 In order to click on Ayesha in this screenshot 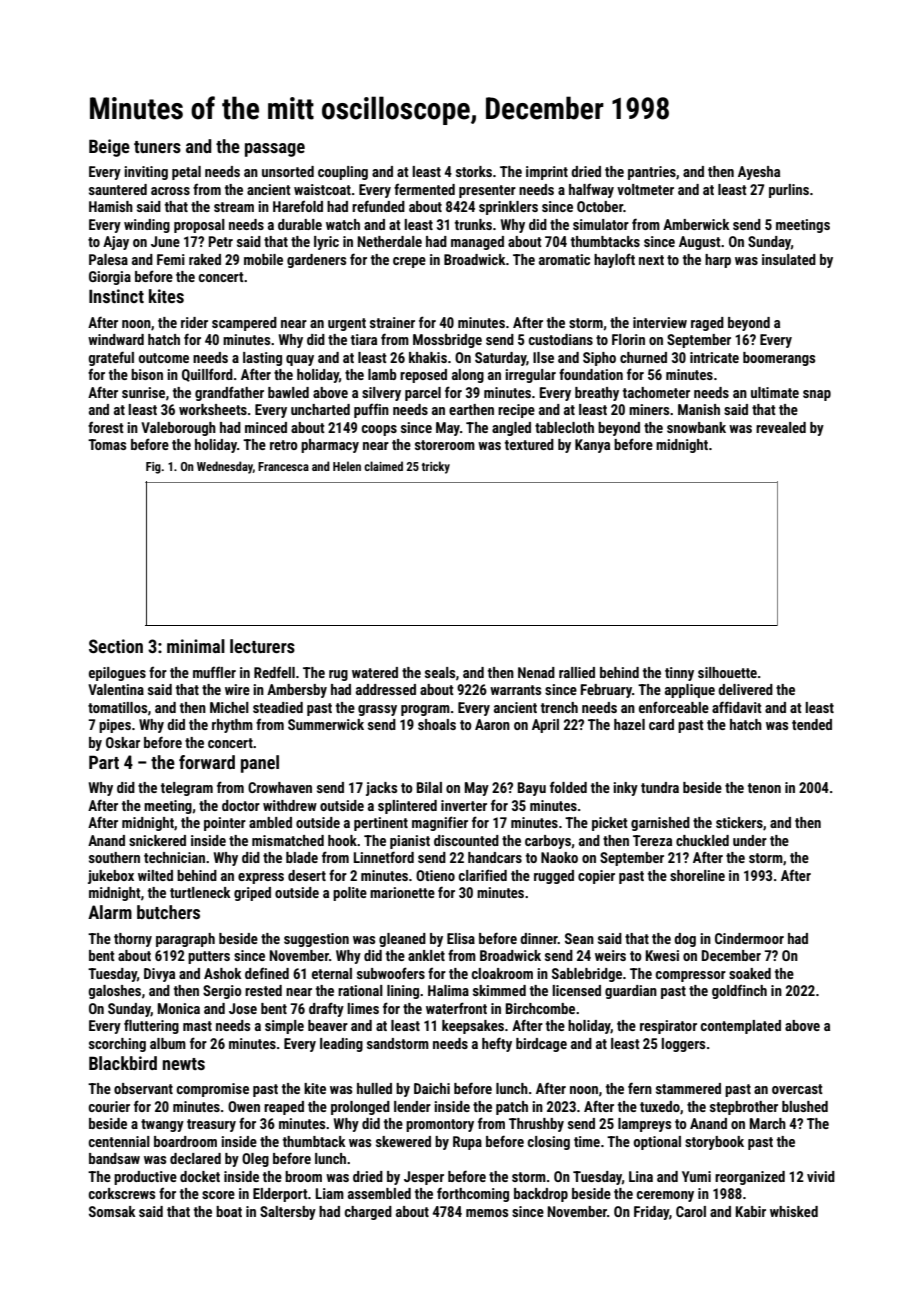, I will do `click(759, 173)`.
